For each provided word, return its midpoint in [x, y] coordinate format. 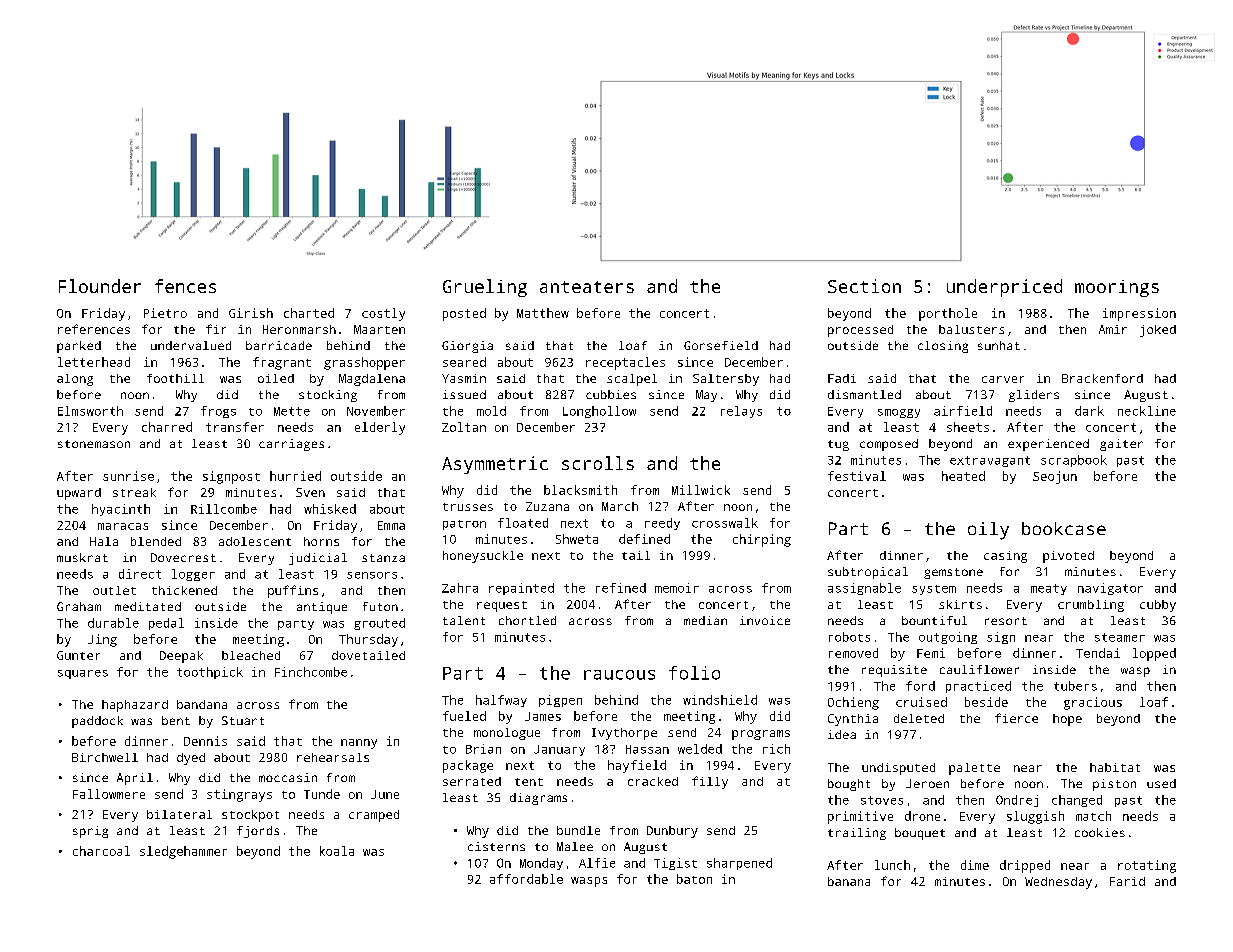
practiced [978, 687]
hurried [295, 476]
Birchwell [105, 757]
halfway [501, 701]
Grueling [485, 288]
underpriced [1004, 288]
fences [185, 286]
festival [857, 476]
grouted [379, 624]
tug [838, 445]
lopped [1154, 654]
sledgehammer [183, 852]
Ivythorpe [624, 734]
